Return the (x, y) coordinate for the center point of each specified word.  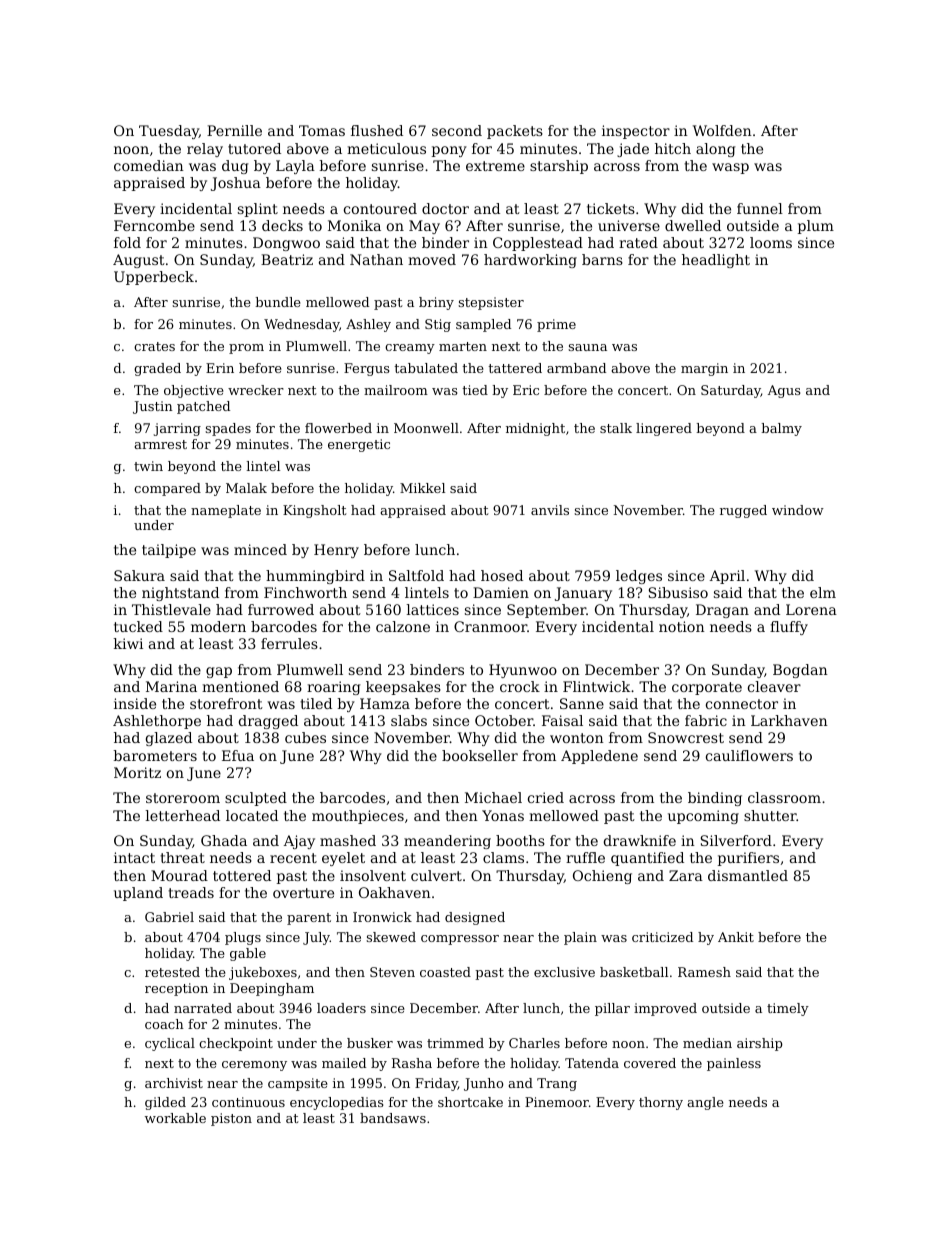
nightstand (180, 594)
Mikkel (422, 488)
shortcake (470, 1102)
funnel (760, 208)
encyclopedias (337, 1103)
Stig (438, 325)
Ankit (736, 937)
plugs (243, 938)
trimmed (455, 1043)
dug (235, 167)
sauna (588, 347)
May (424, 227)
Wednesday (301, 325)
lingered (664, 429)
